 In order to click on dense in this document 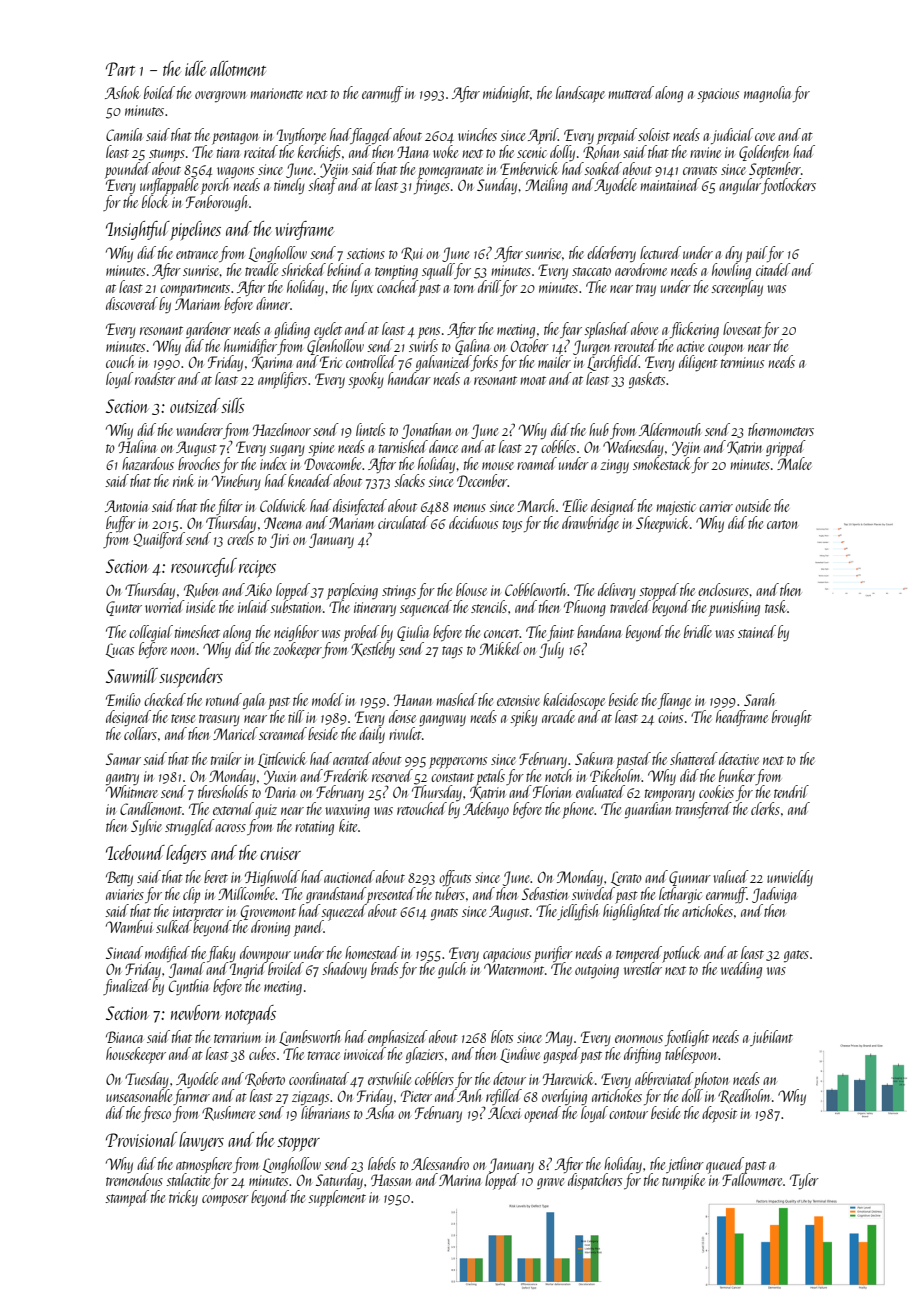, I will do `click(402, 716)`.
